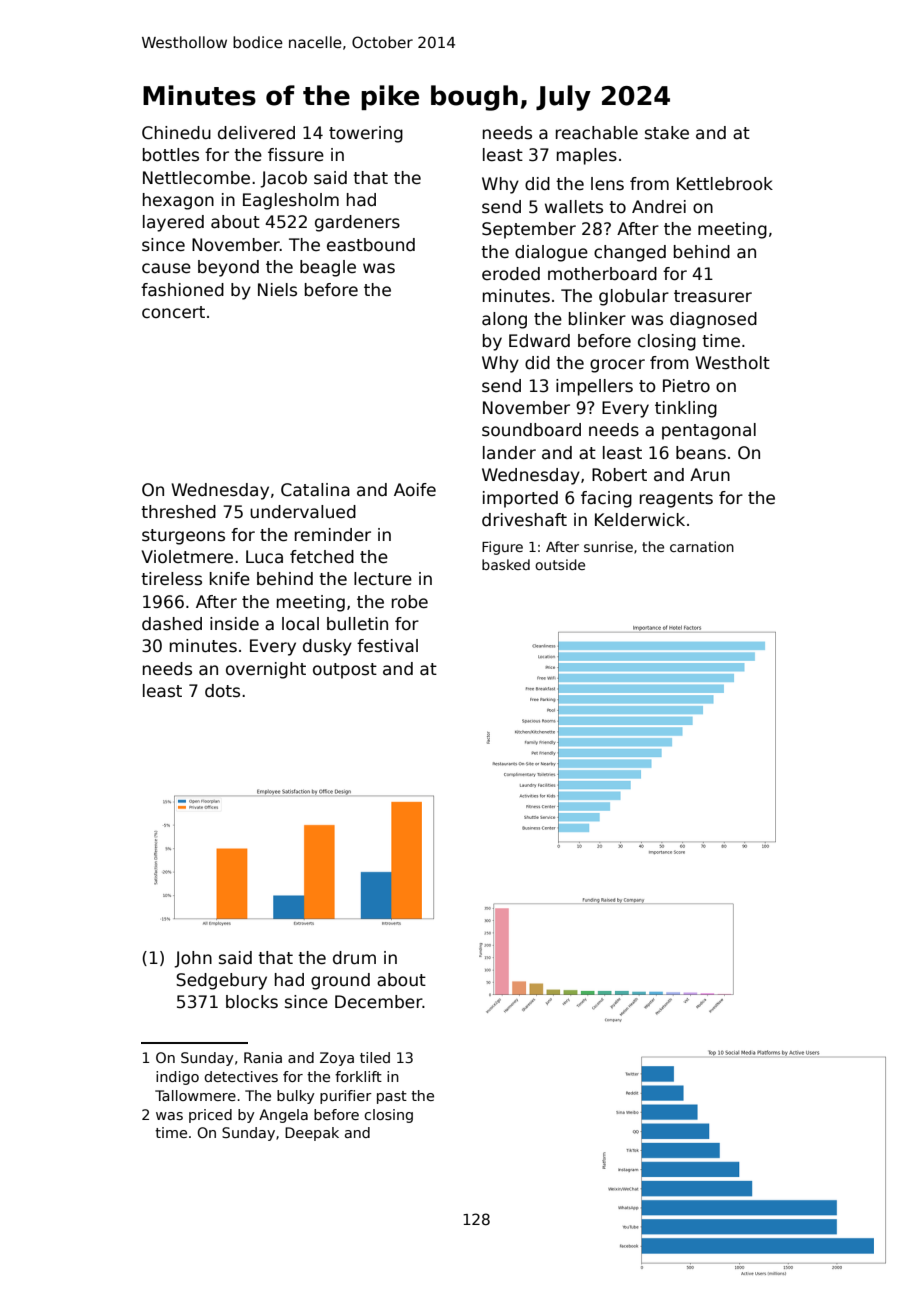 This screenshot has width=924, height=1311. I want to click on Angela, so click(283, 1116).
